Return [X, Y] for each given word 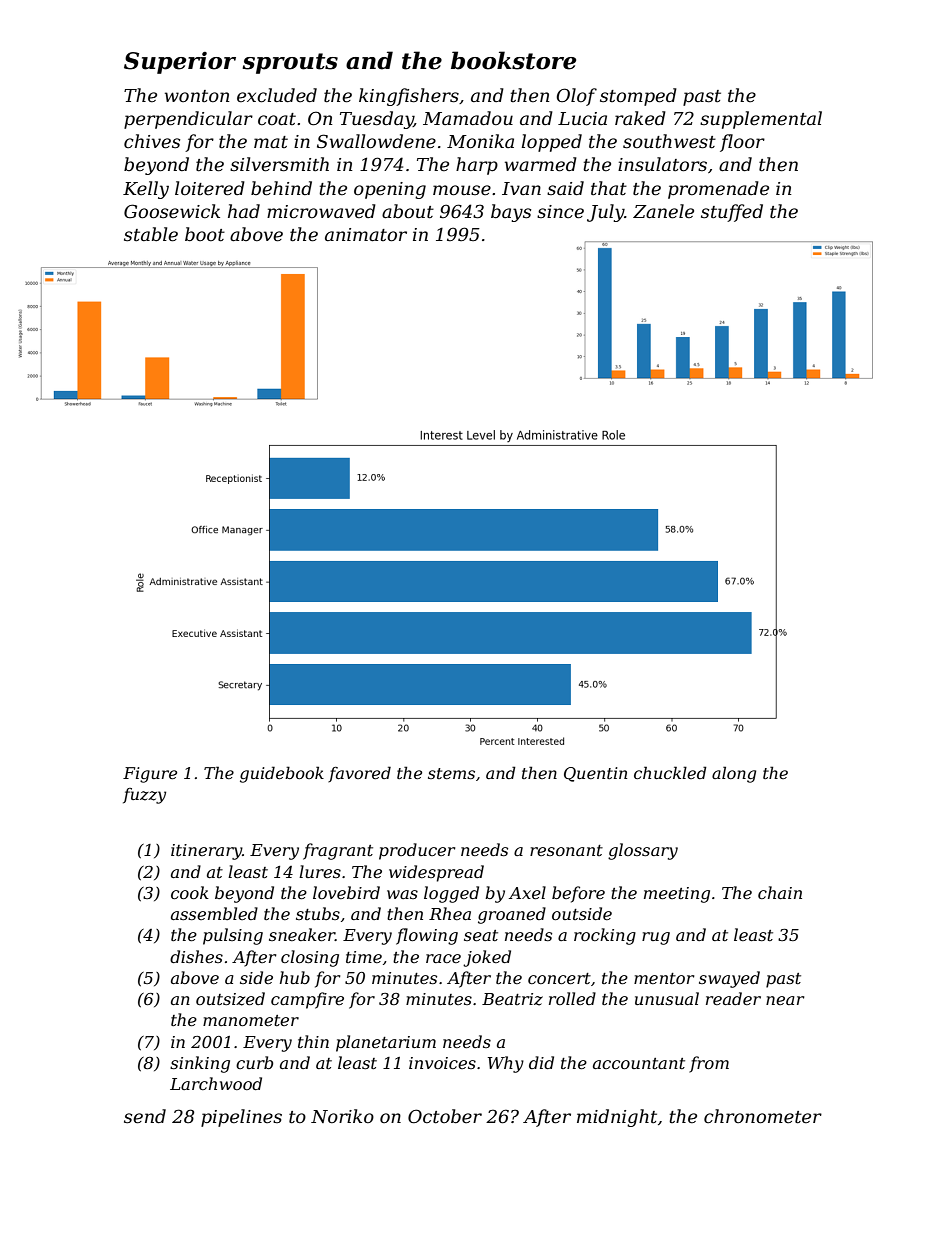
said [565, 188]
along [734, 774]
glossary [643, 851]
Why [506, 1064]
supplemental [761, 120]
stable [151, 234]
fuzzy [144, 796]
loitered [210, 188]
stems [451, 773]
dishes [196, 956]
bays [511, 213]
